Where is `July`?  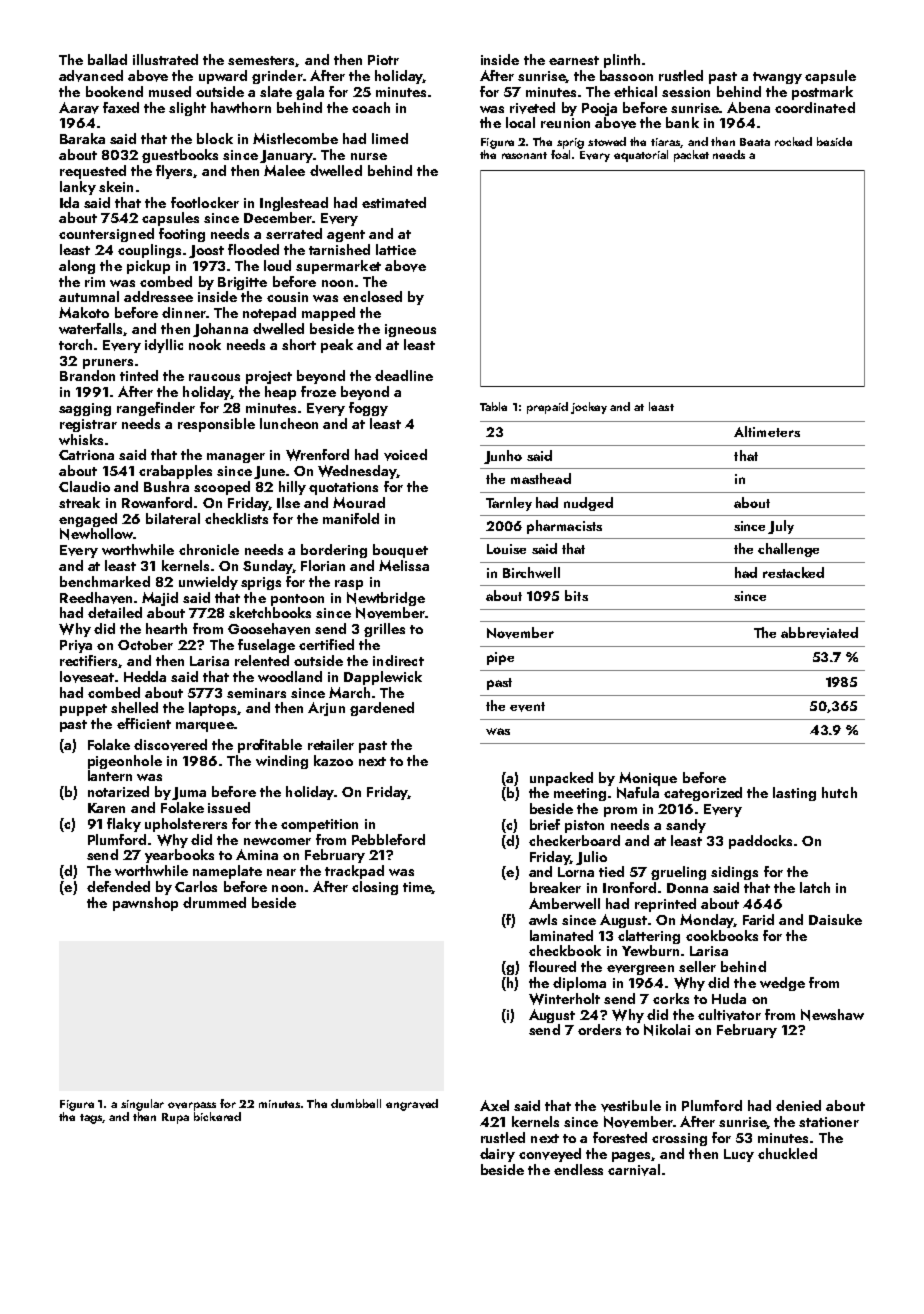
July is located at coordinates (781, 527).
